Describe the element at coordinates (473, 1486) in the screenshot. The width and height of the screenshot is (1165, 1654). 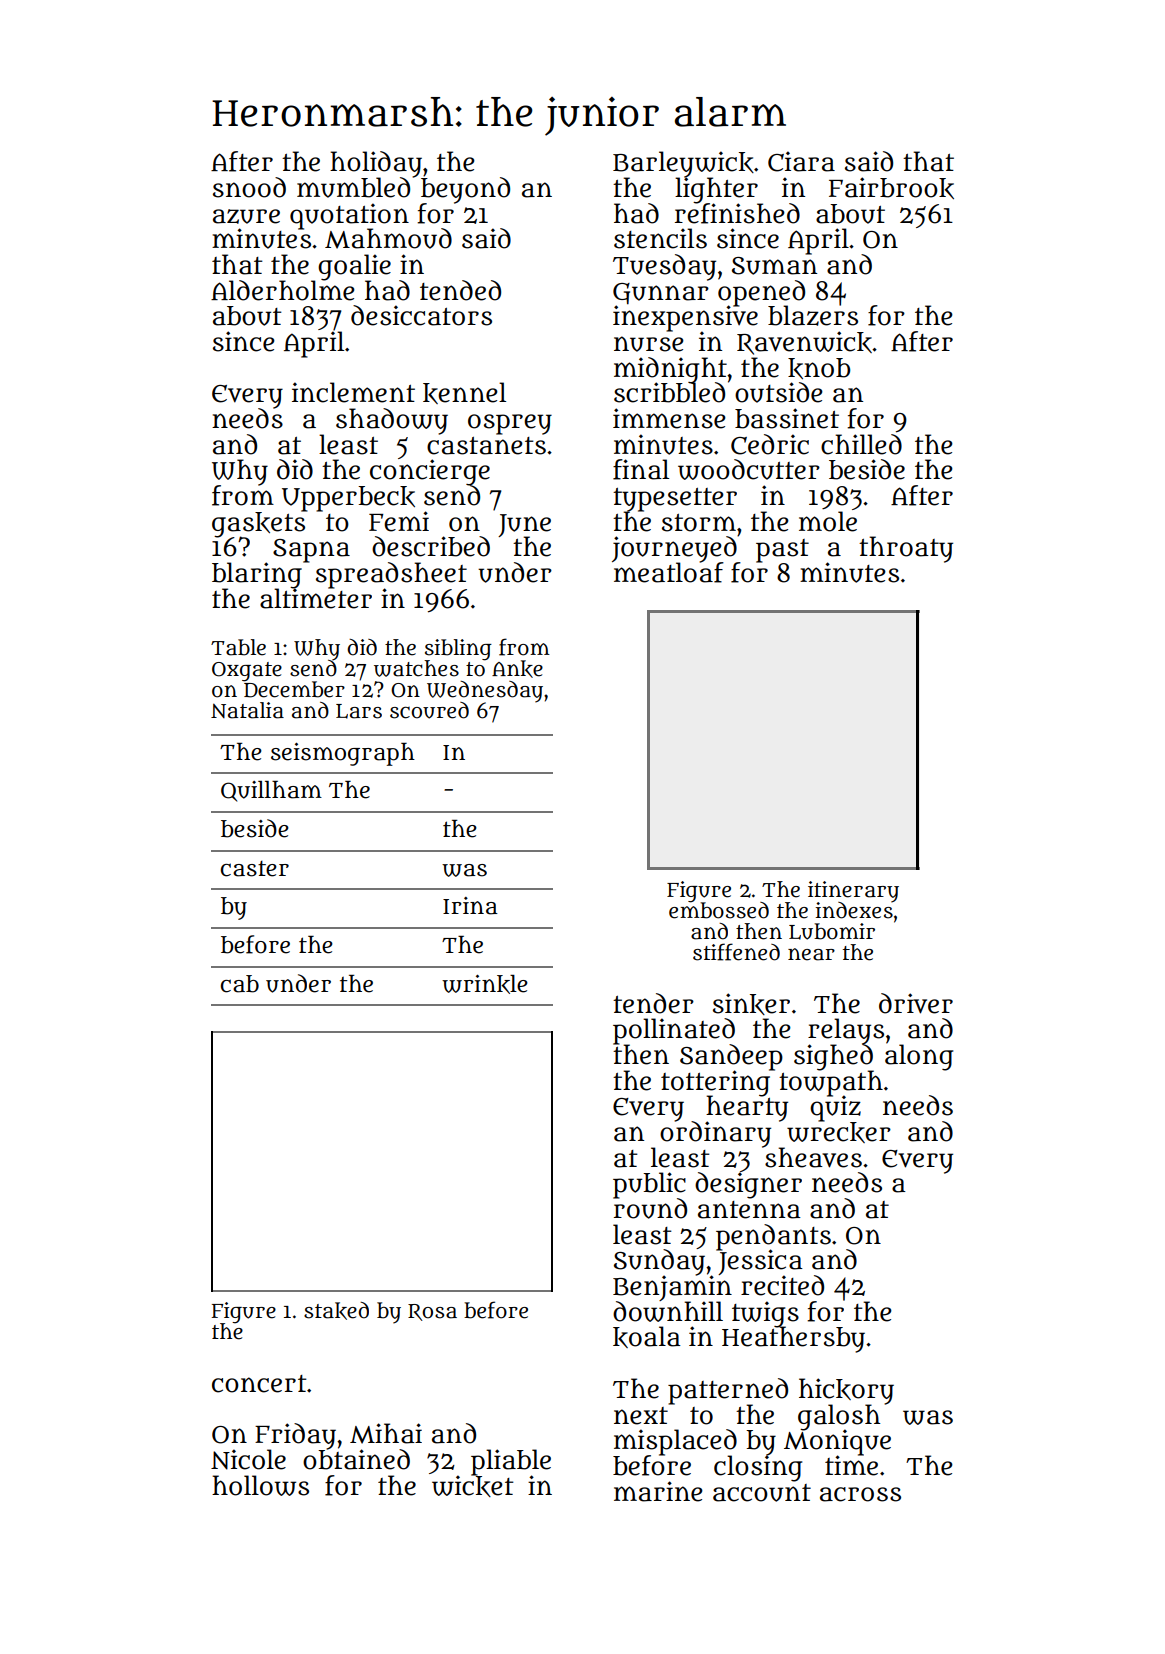
I see `wicket` at that location.
